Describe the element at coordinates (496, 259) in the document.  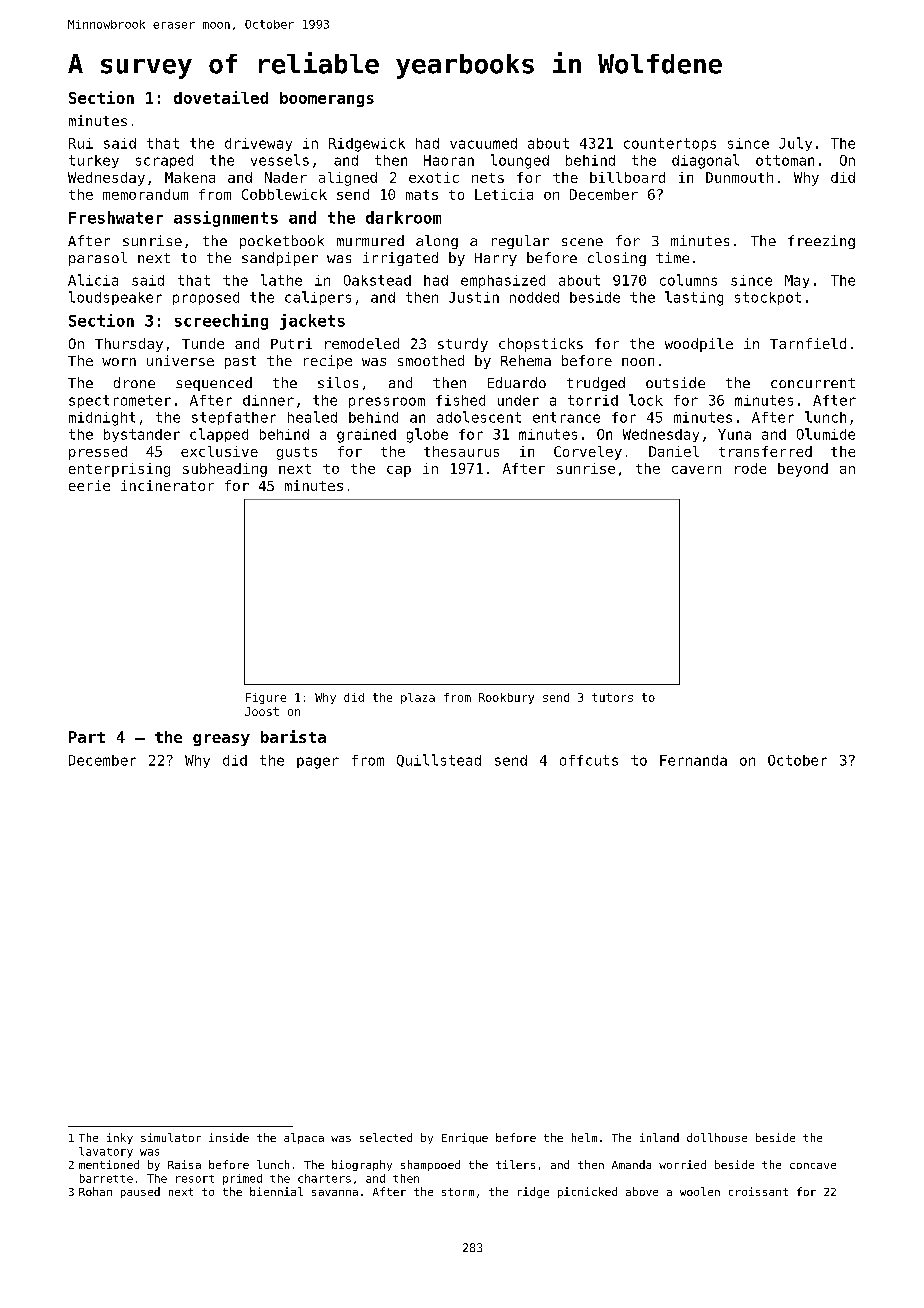
I see `Harry` at that location.
